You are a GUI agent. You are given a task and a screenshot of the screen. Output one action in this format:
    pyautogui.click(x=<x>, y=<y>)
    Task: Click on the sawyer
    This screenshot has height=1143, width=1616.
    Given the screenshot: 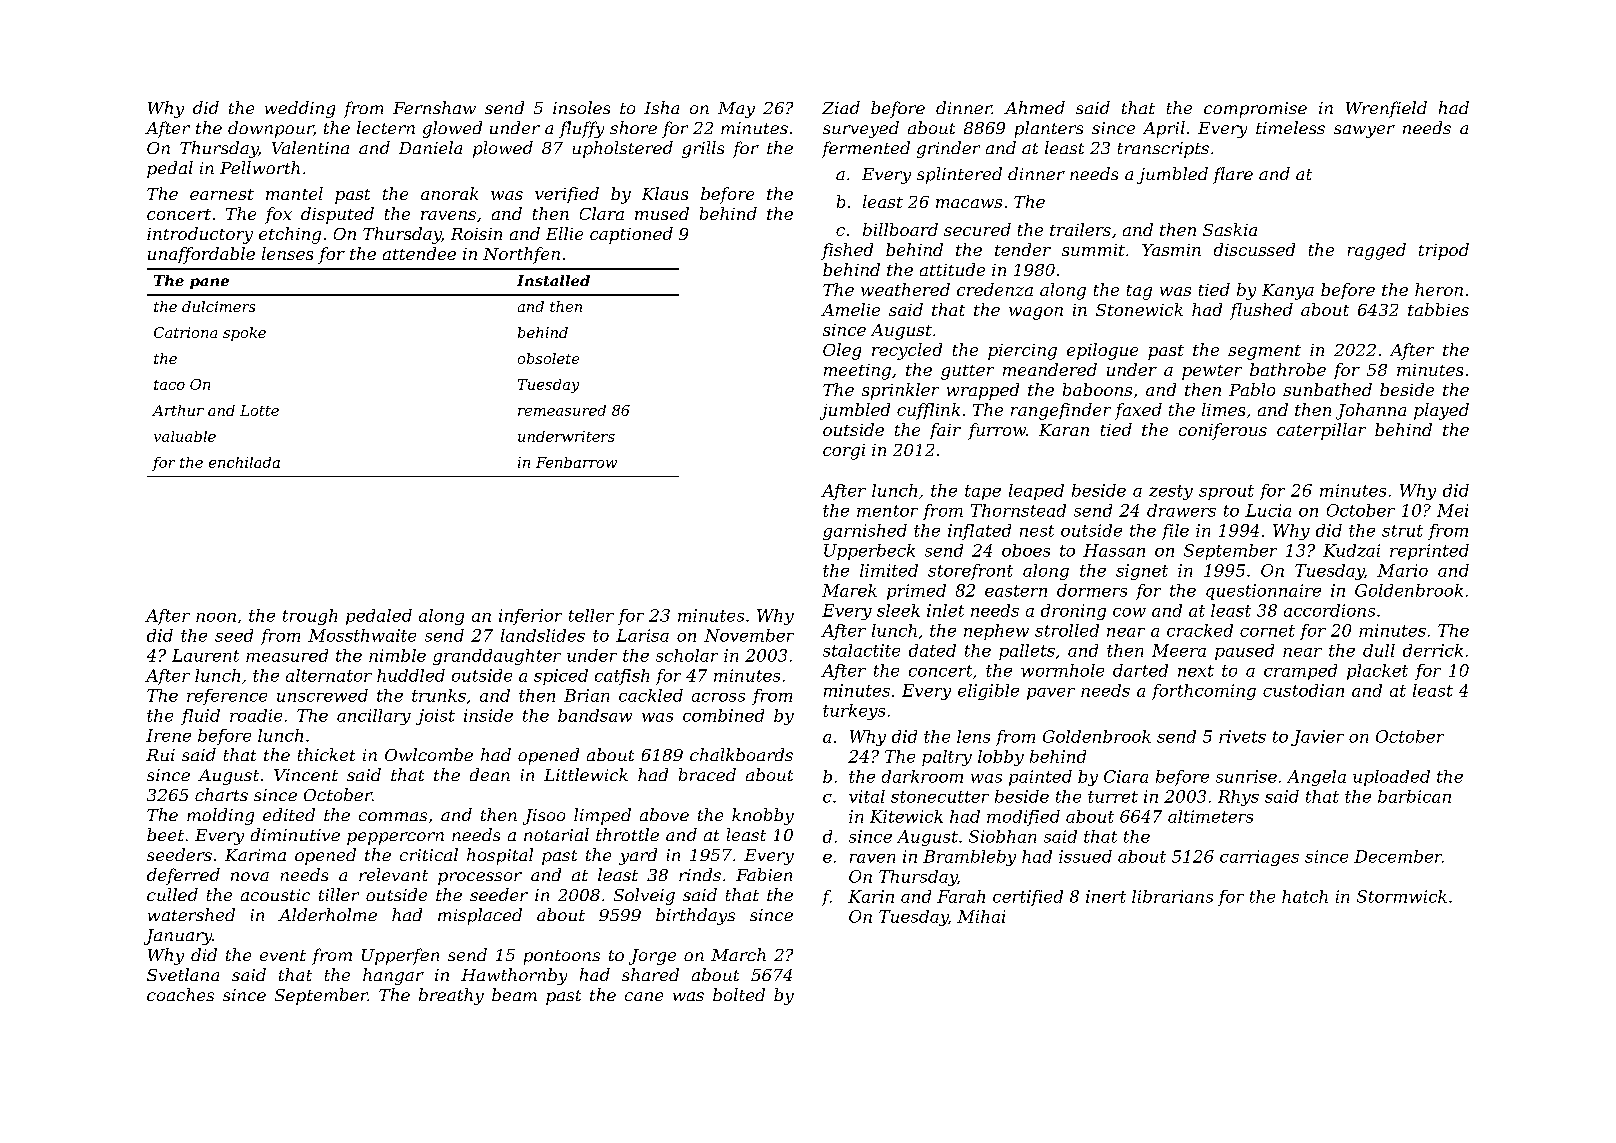 What is the action you would take?
    pyautogui.click(x=1364, y=131)
